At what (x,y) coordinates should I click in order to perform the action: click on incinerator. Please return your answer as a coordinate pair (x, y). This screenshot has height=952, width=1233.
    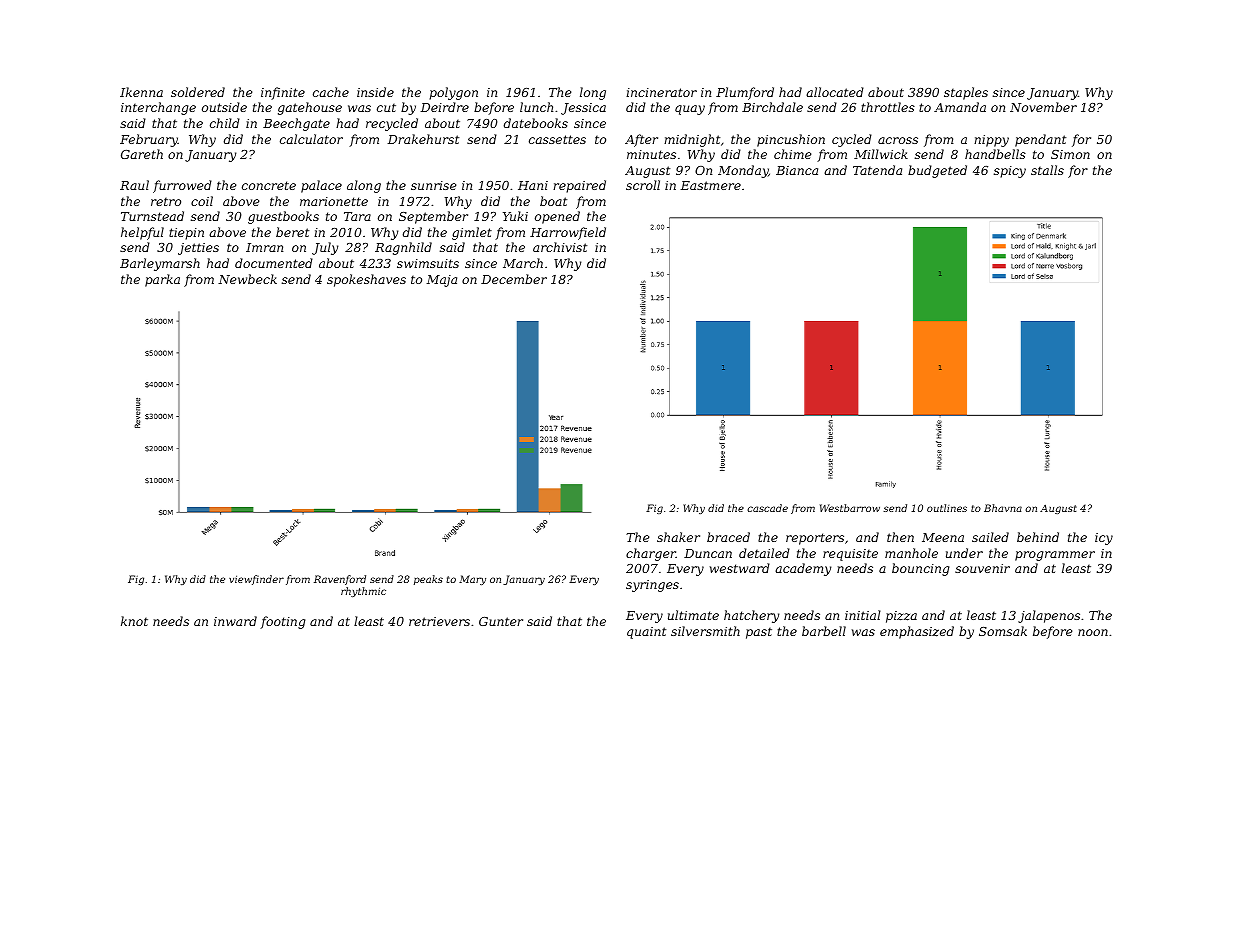
    Looking at the image, I should click on (661, 92).
